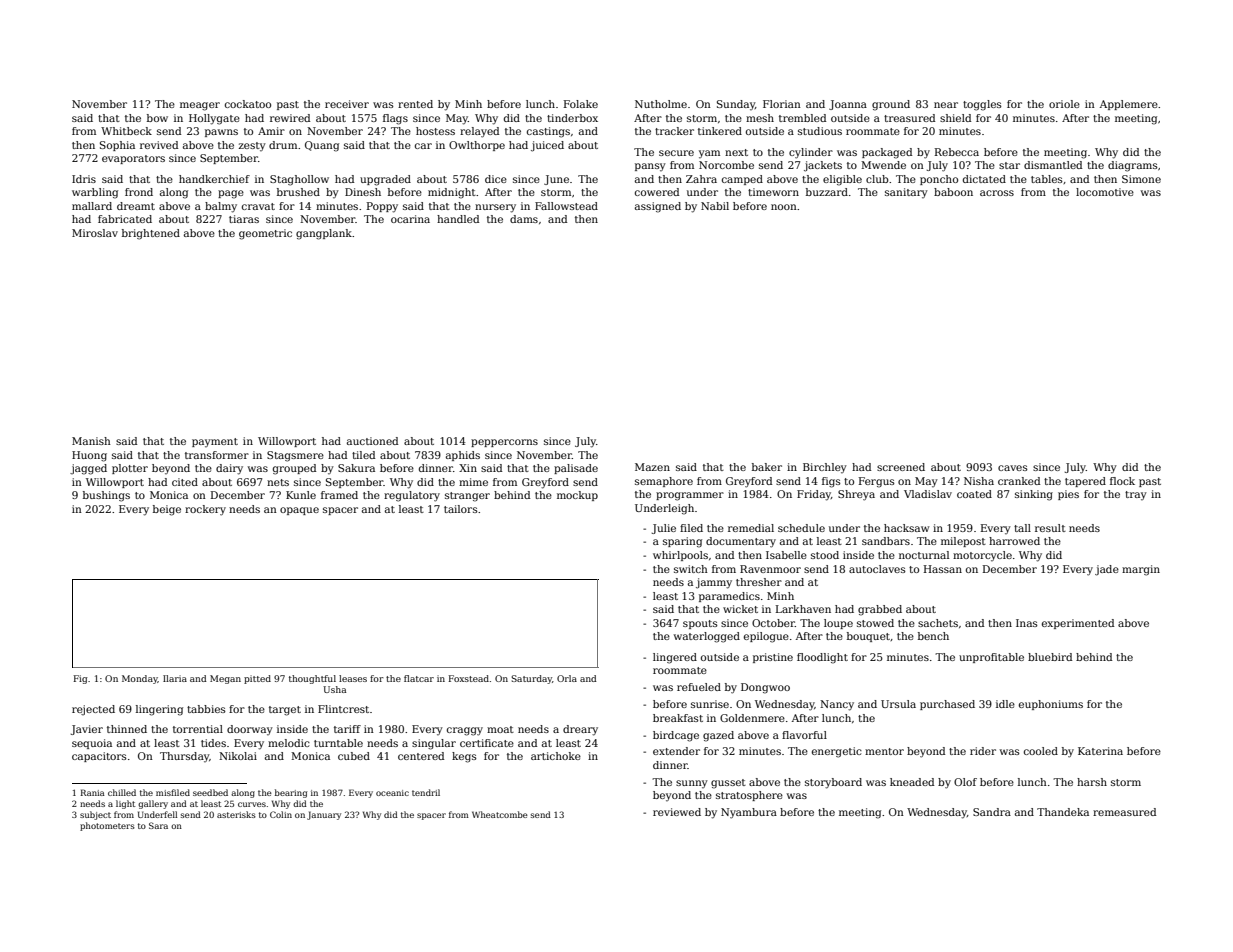  I want to click on euphoniums, so click(1051, 705).
